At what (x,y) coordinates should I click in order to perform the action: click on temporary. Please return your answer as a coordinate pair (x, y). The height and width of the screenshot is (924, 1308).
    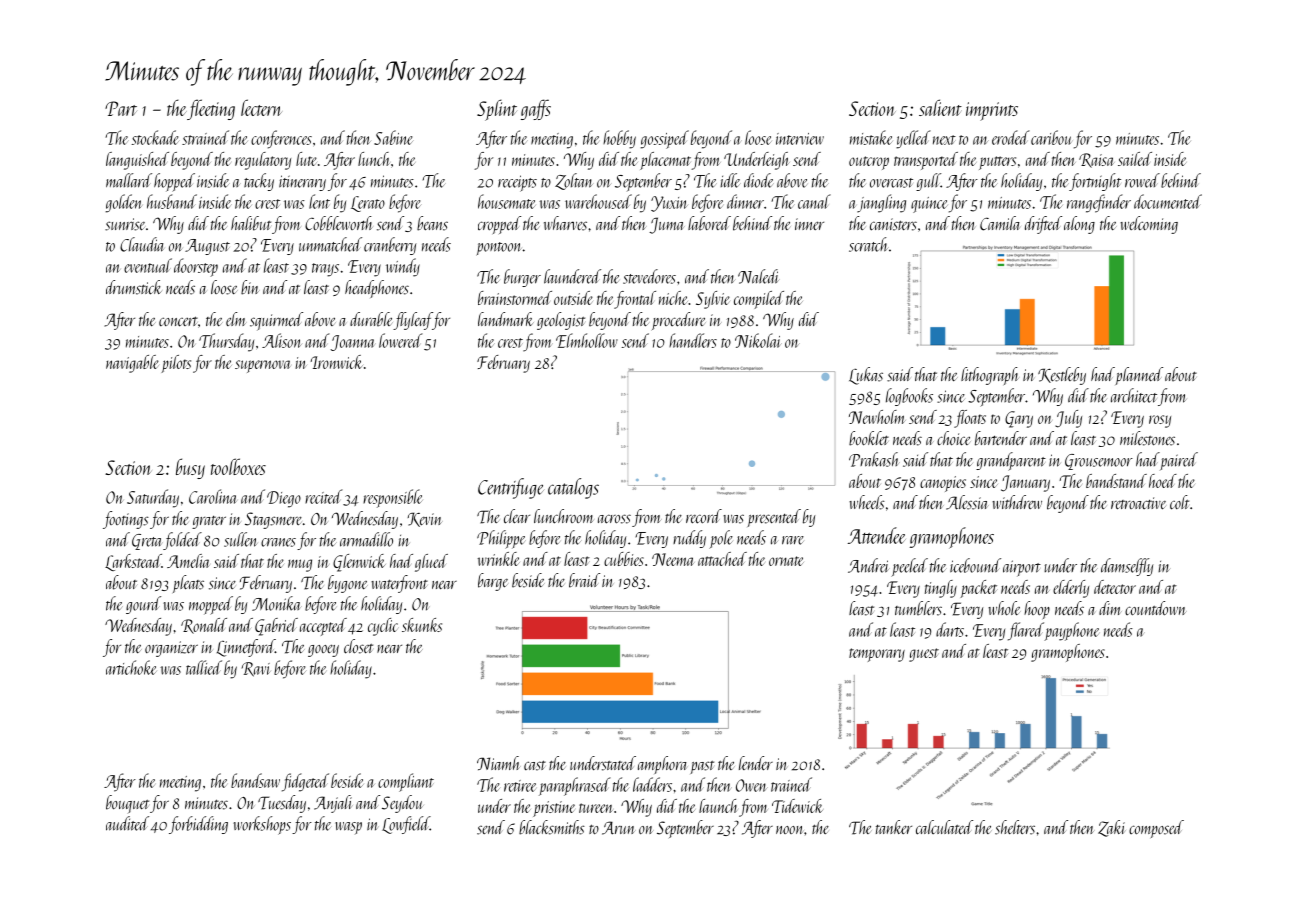
    Looking at the image, I should click on (877, 655).
